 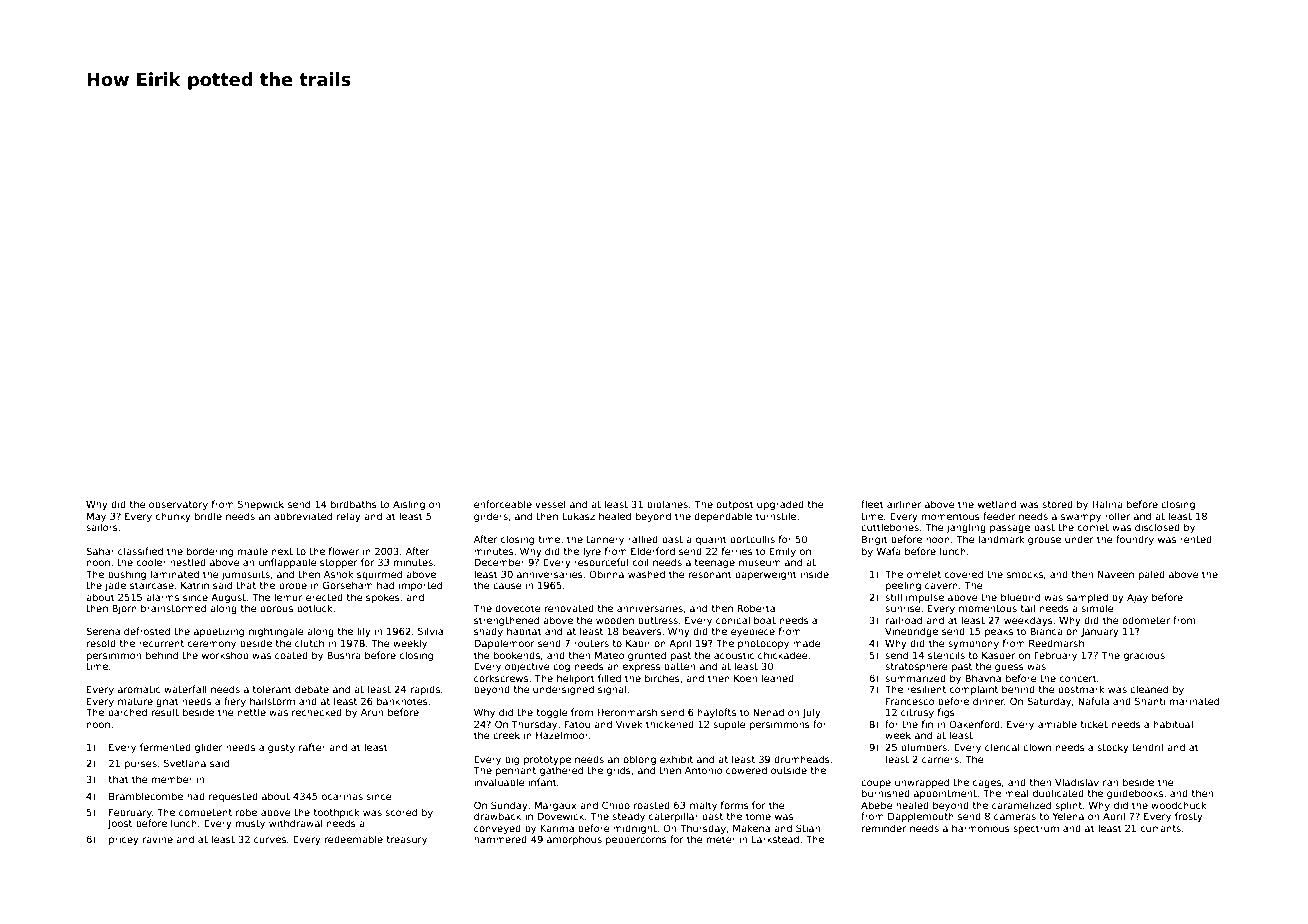 I want to click on ocarinas, so click(x=342, y=796).
